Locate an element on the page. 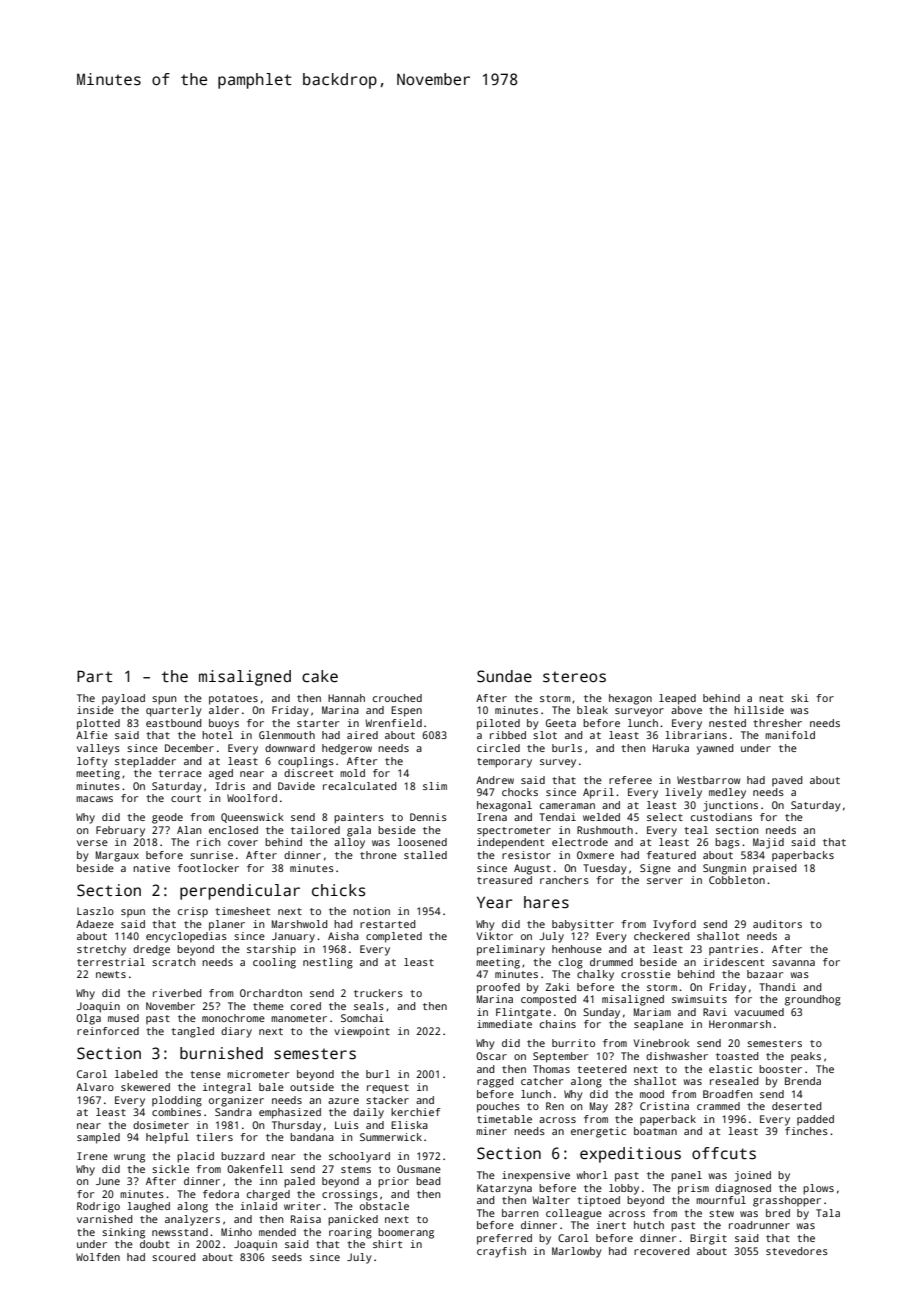 Image resolution: width=924 pixels, height=1308 pixels. lofty is located at coordinates (92, 762).
